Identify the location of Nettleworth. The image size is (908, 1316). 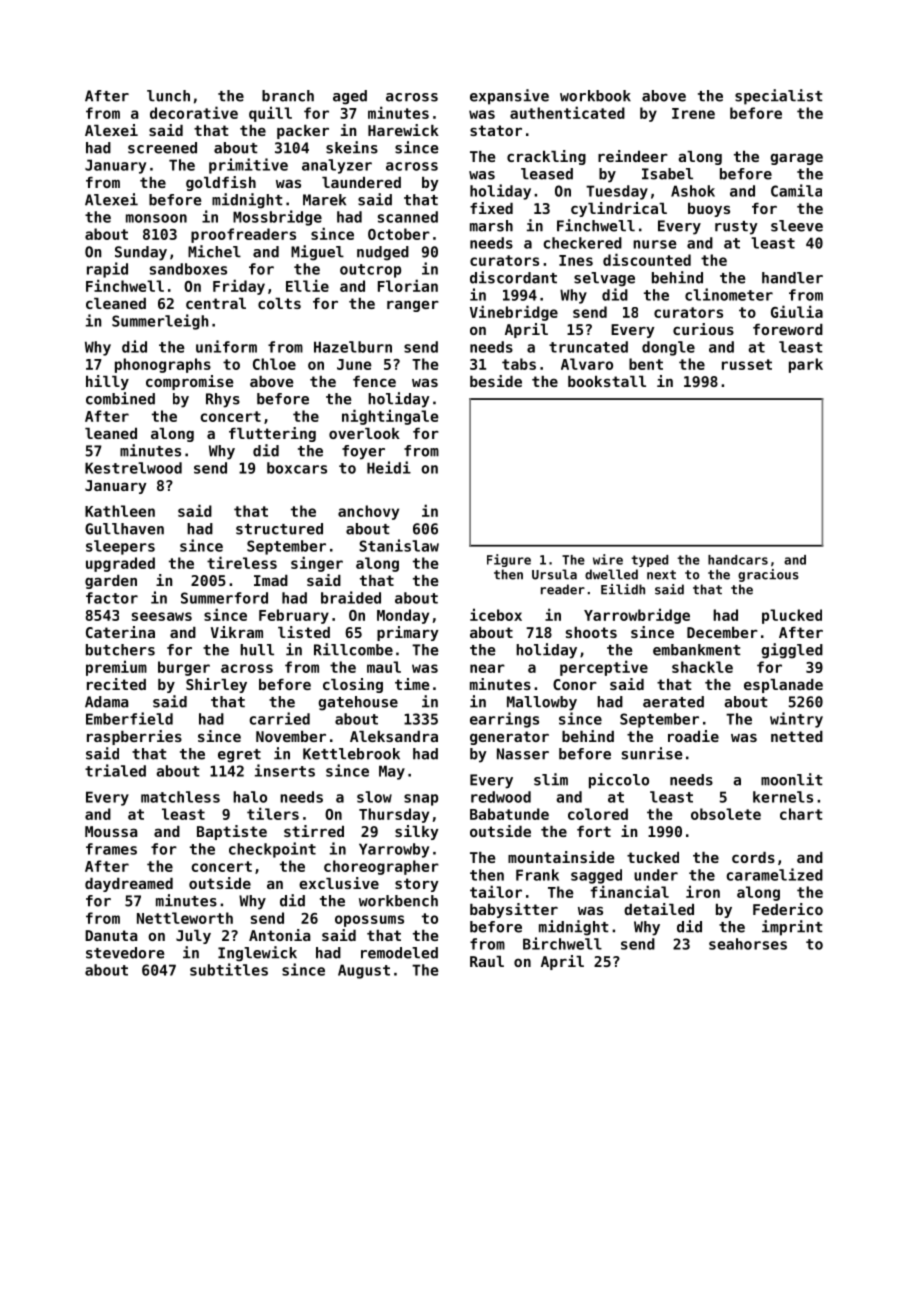
(185, 918).
